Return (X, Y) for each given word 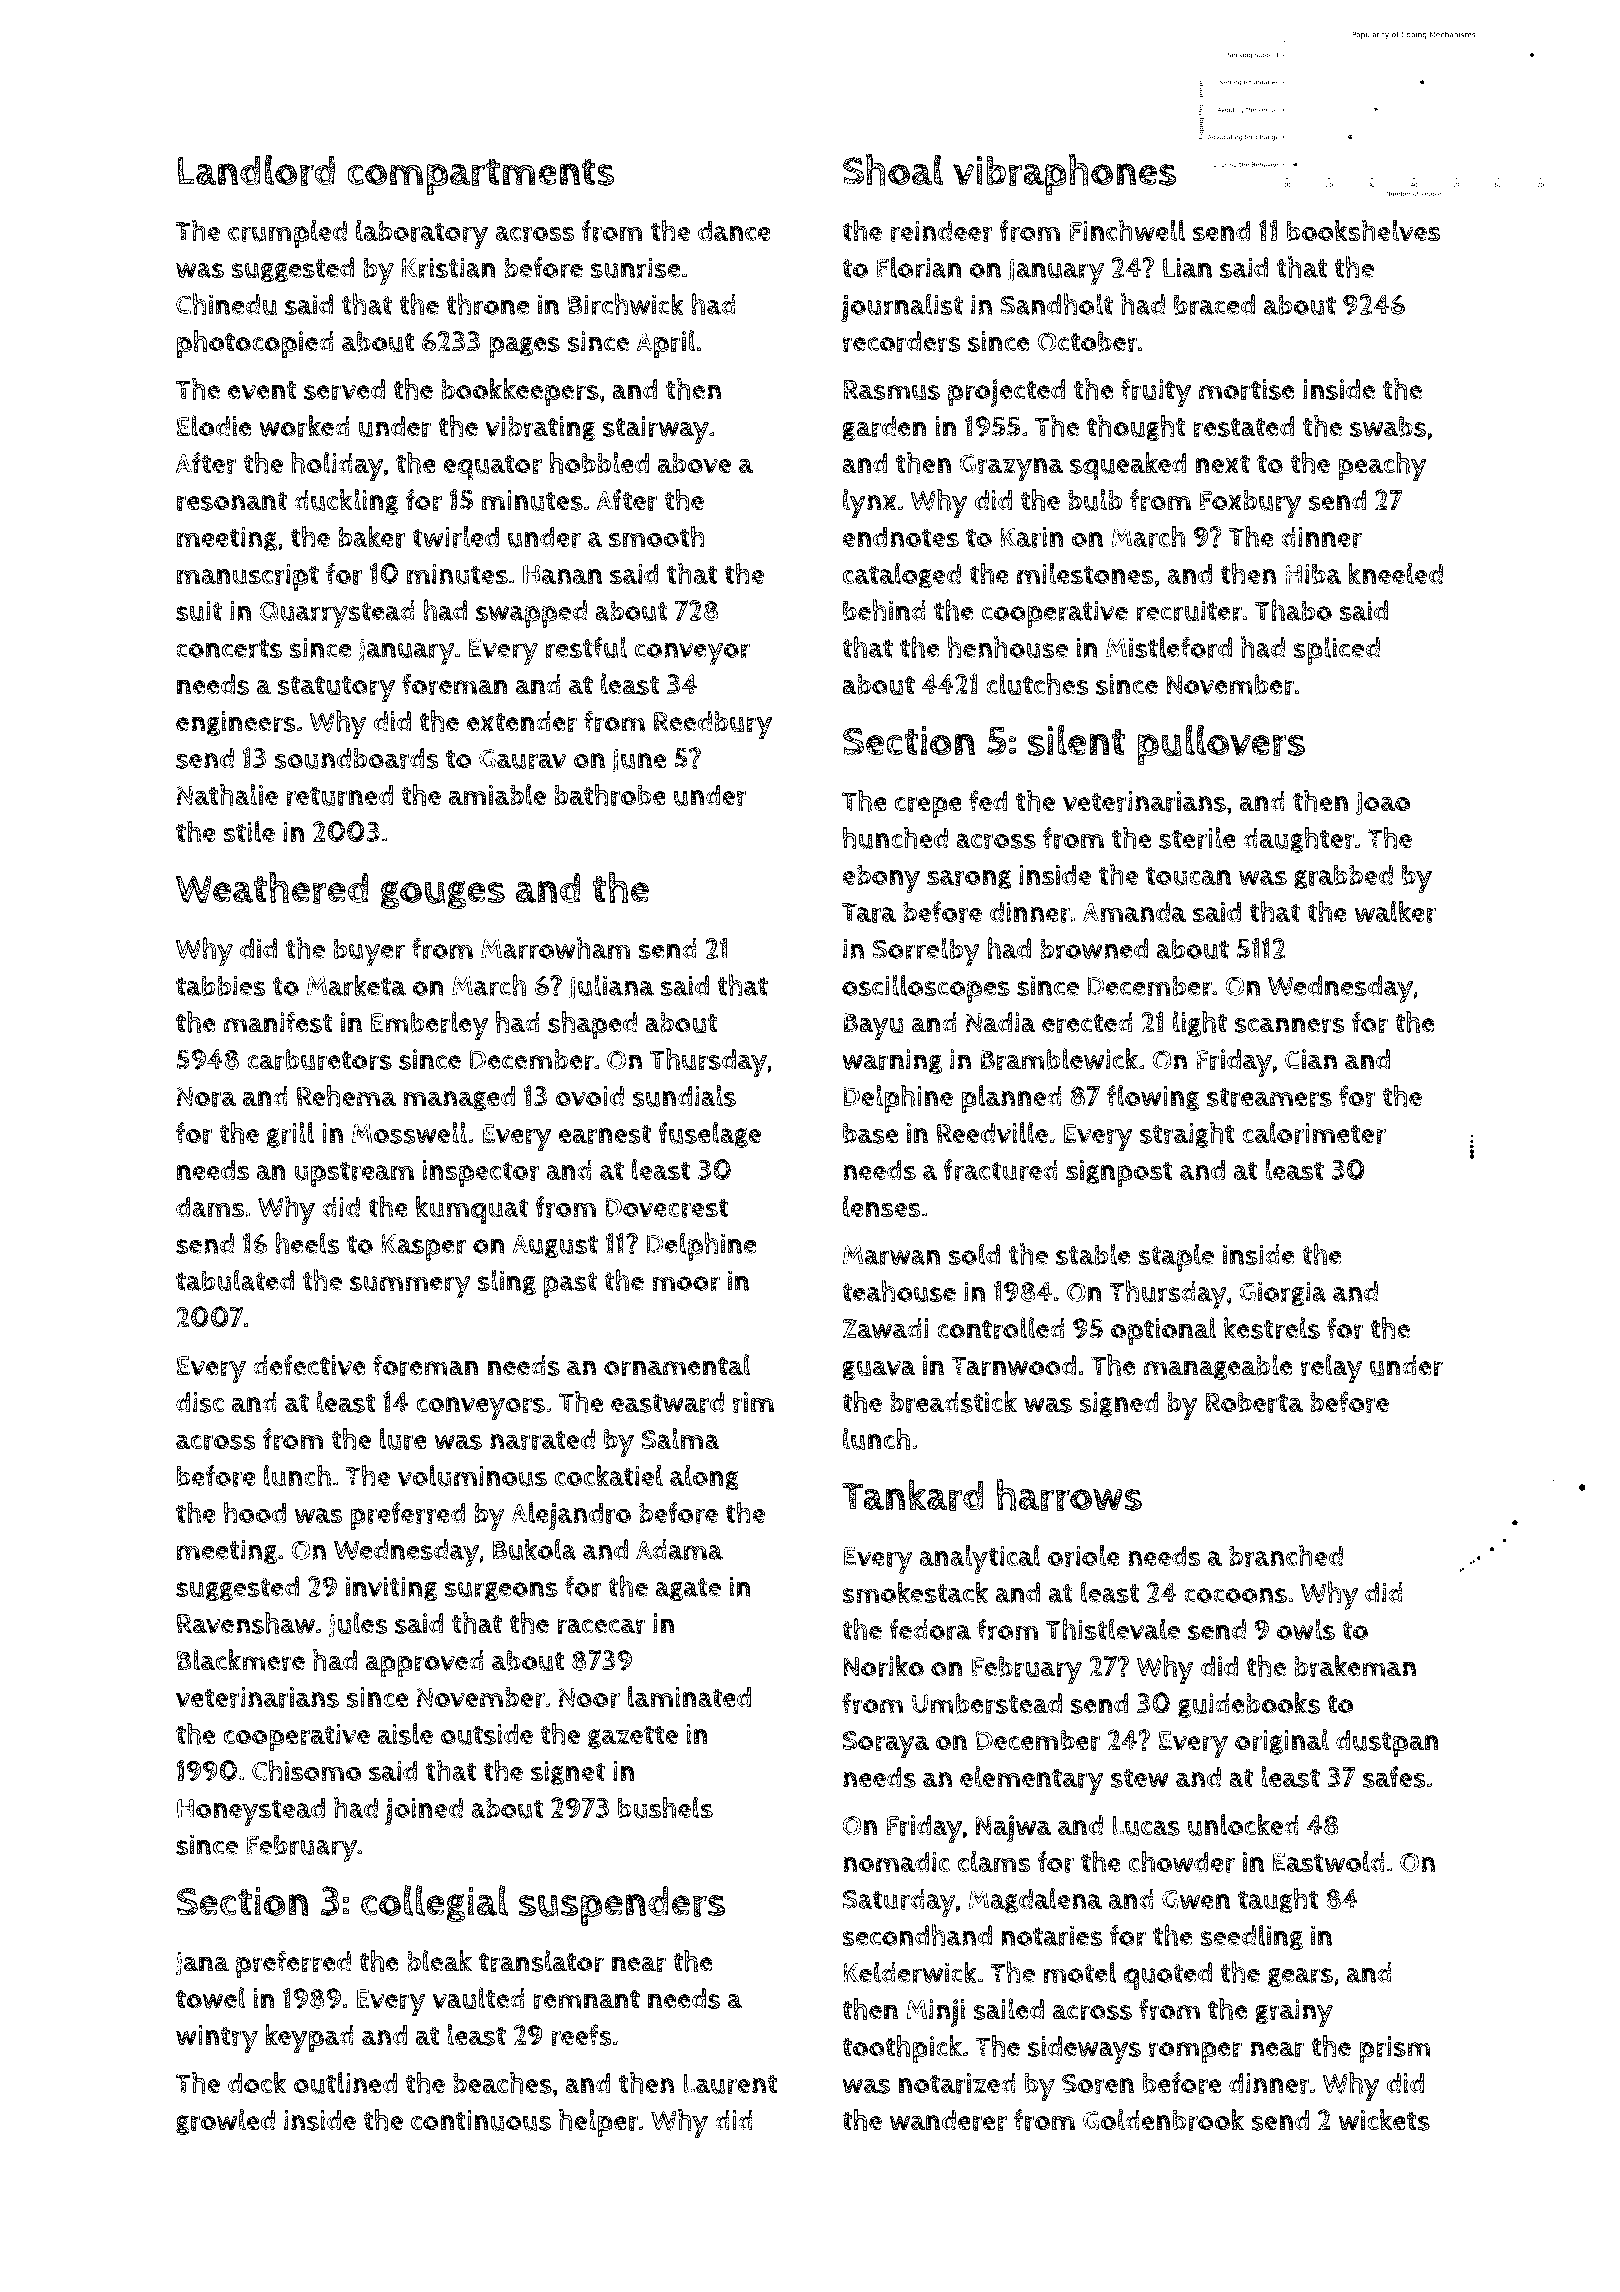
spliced (1336, 650)
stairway (656, 430)
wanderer (948, 2120)
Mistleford (1169, 647)
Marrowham (556, 948)
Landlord (256, 170)
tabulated (235, 1280)
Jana (202, 1963)
